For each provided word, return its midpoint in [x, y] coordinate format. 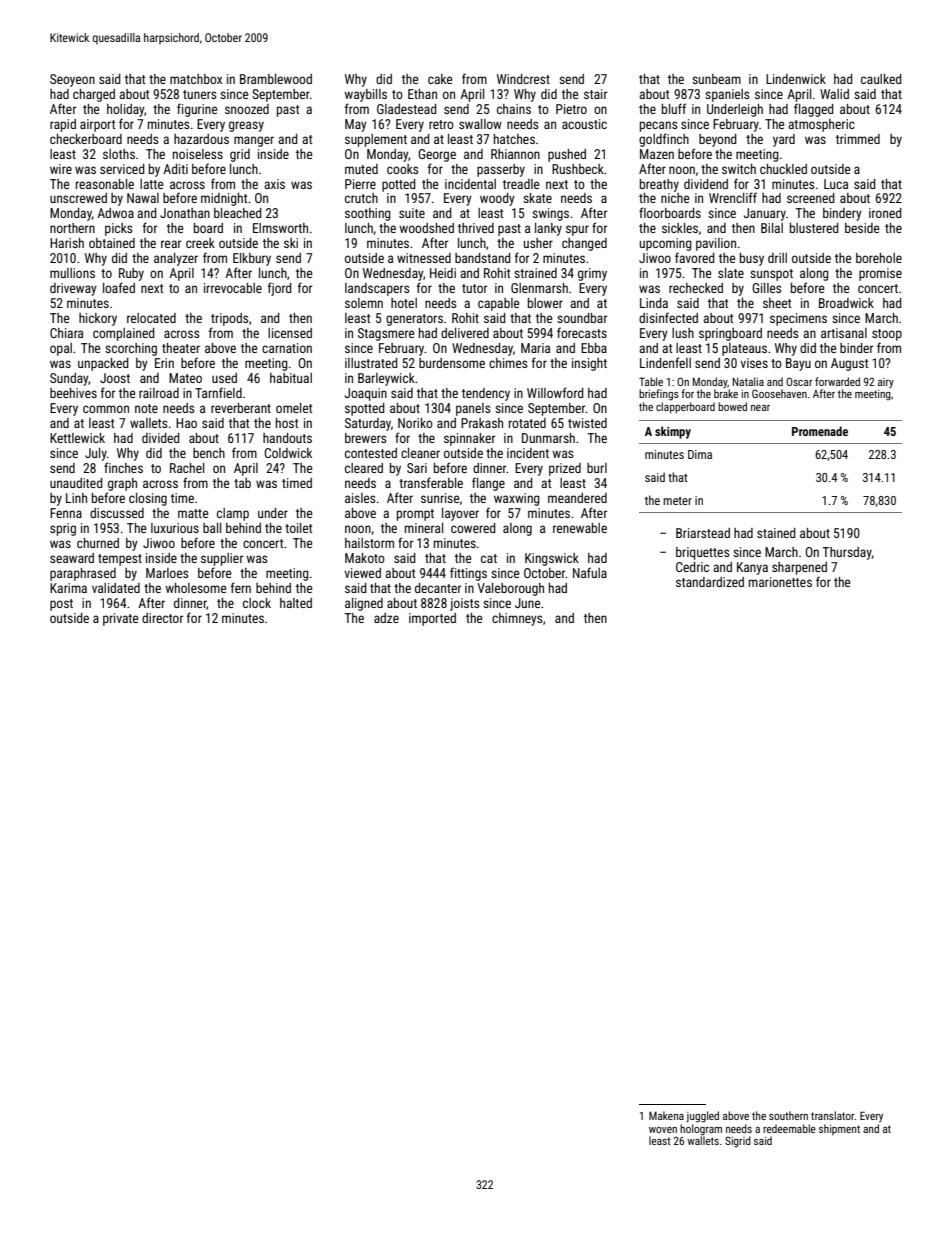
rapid [63, 125]
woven [663, 1130]
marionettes [780, 582]
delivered [465, 333]
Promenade [820, 431]
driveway [73, 289]
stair [595, 94]
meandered [577, 498]
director [162, 618]
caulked [881, 79]
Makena [666, 1115]
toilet [298, 528]
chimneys [517, 619]
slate [731, 273]
